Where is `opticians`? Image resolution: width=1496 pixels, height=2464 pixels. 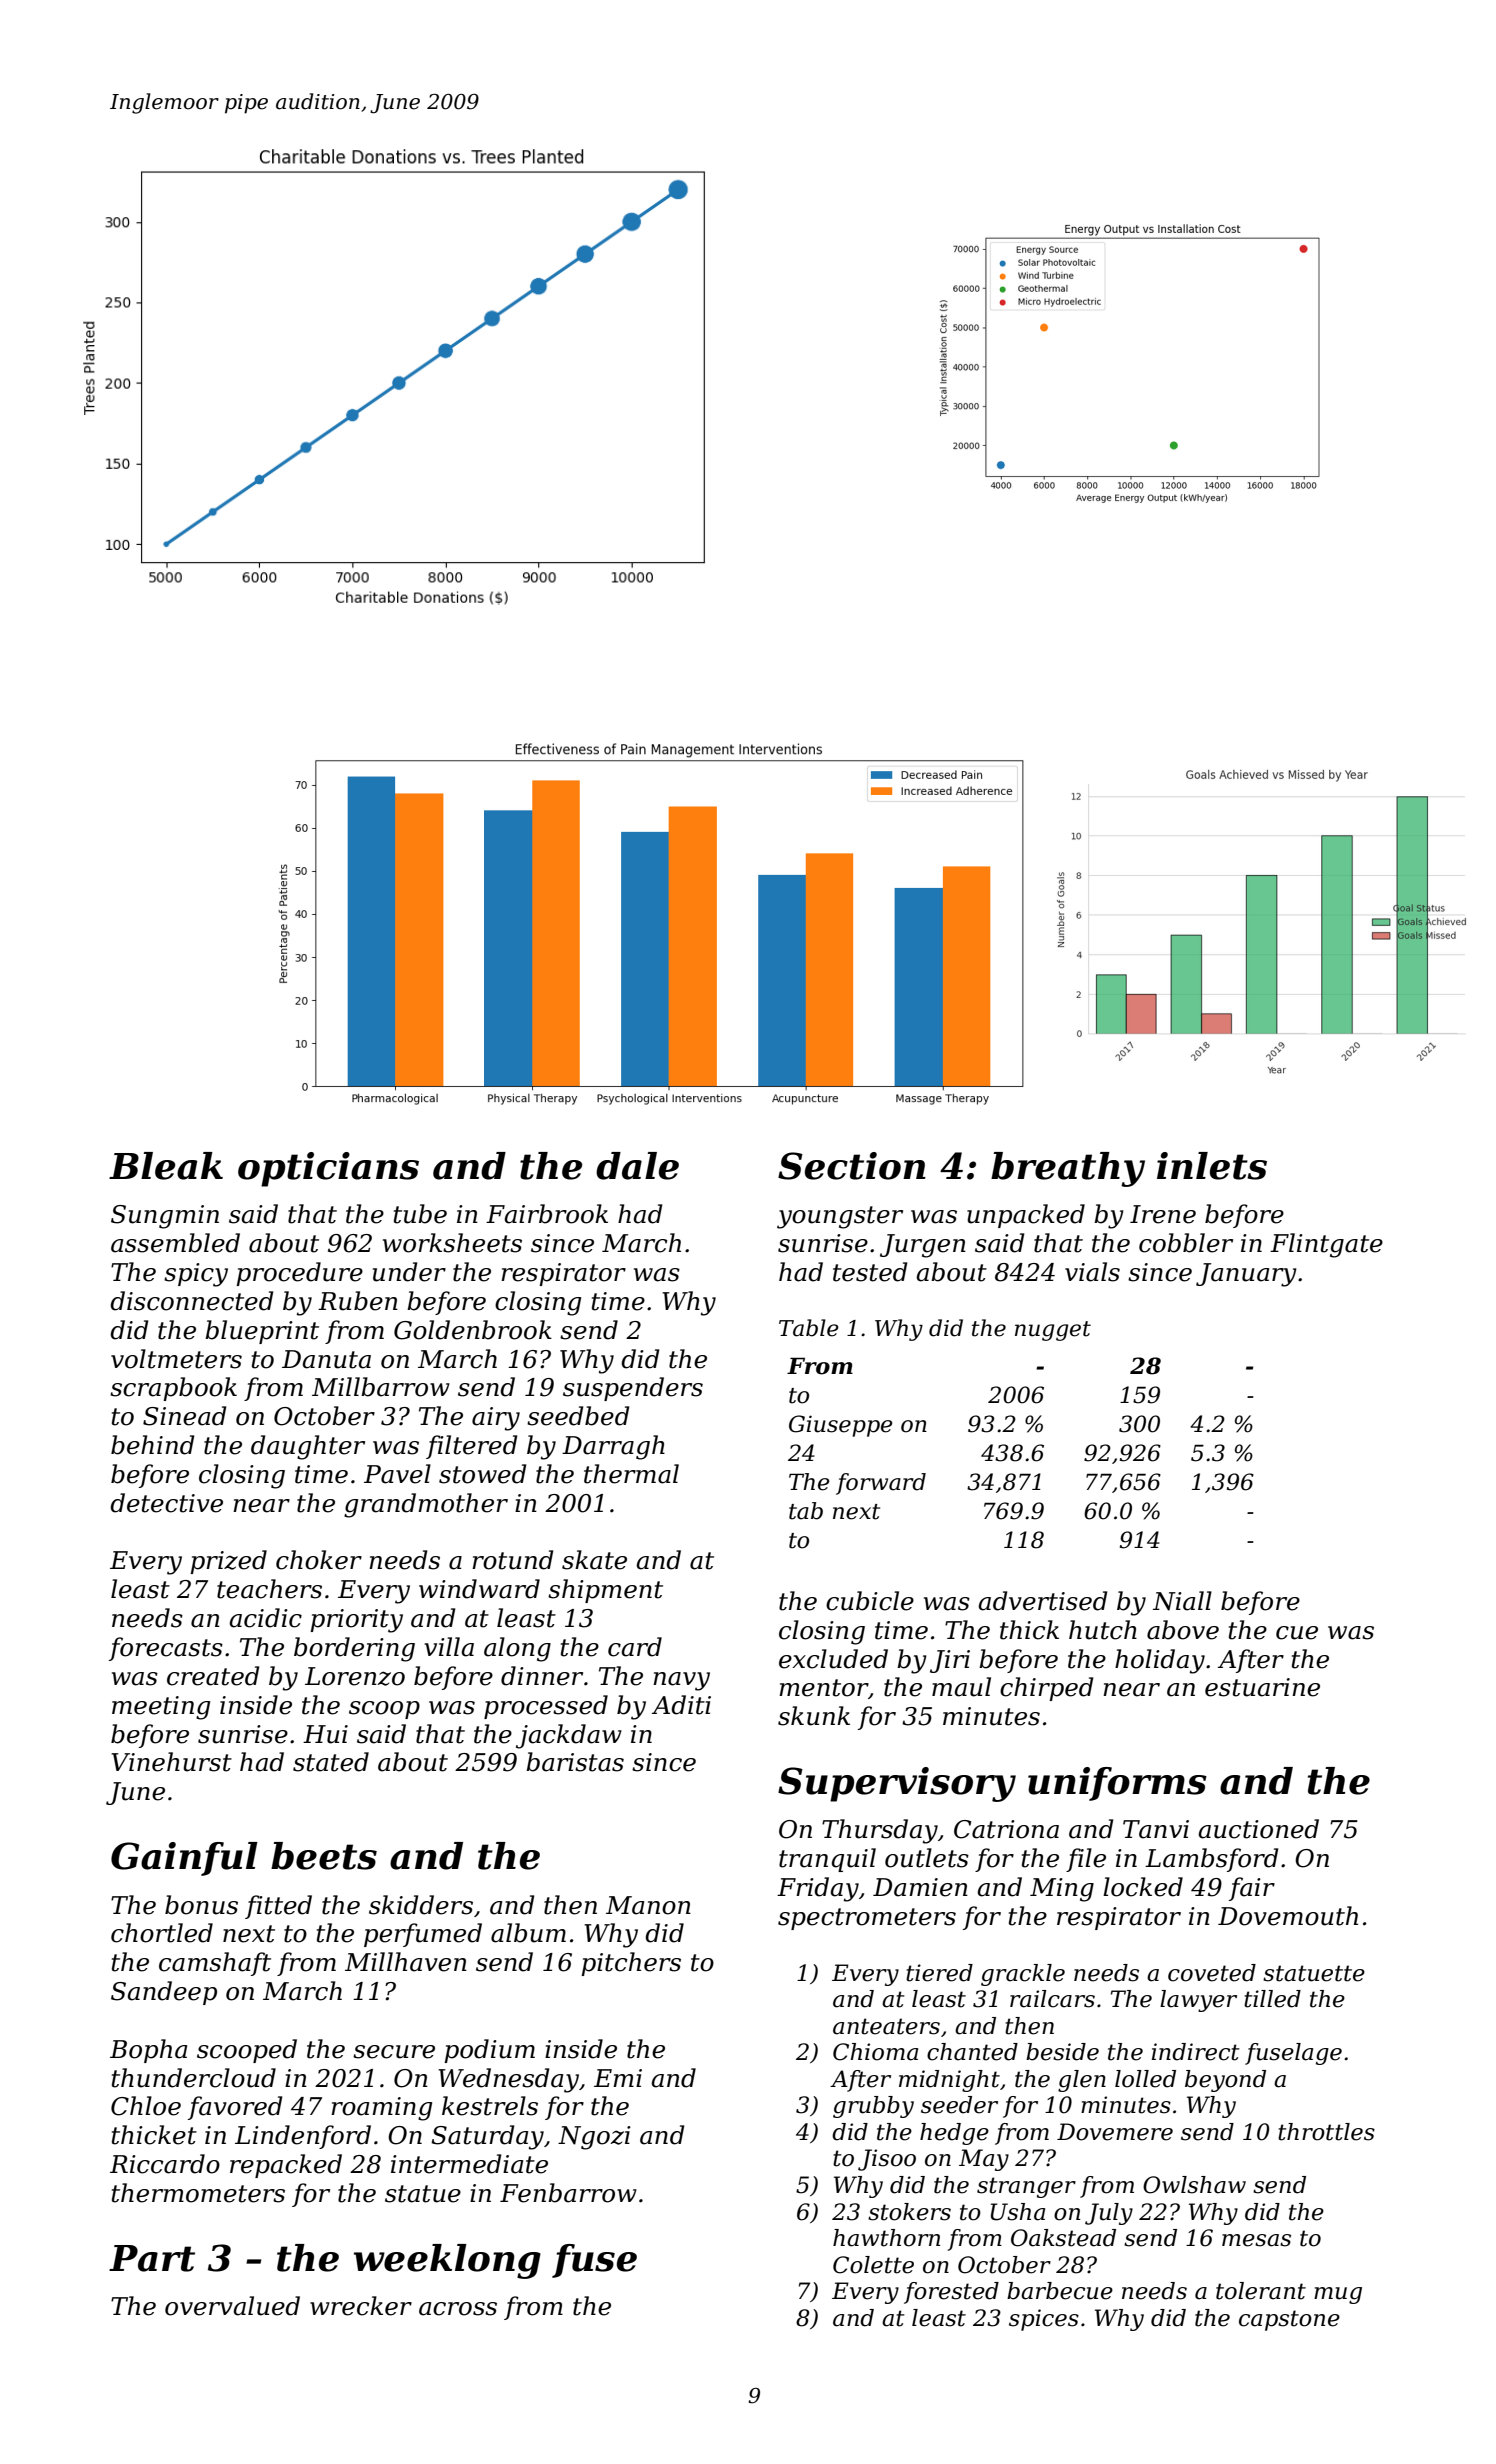 opticians is located at coordinates (328, 1169).
